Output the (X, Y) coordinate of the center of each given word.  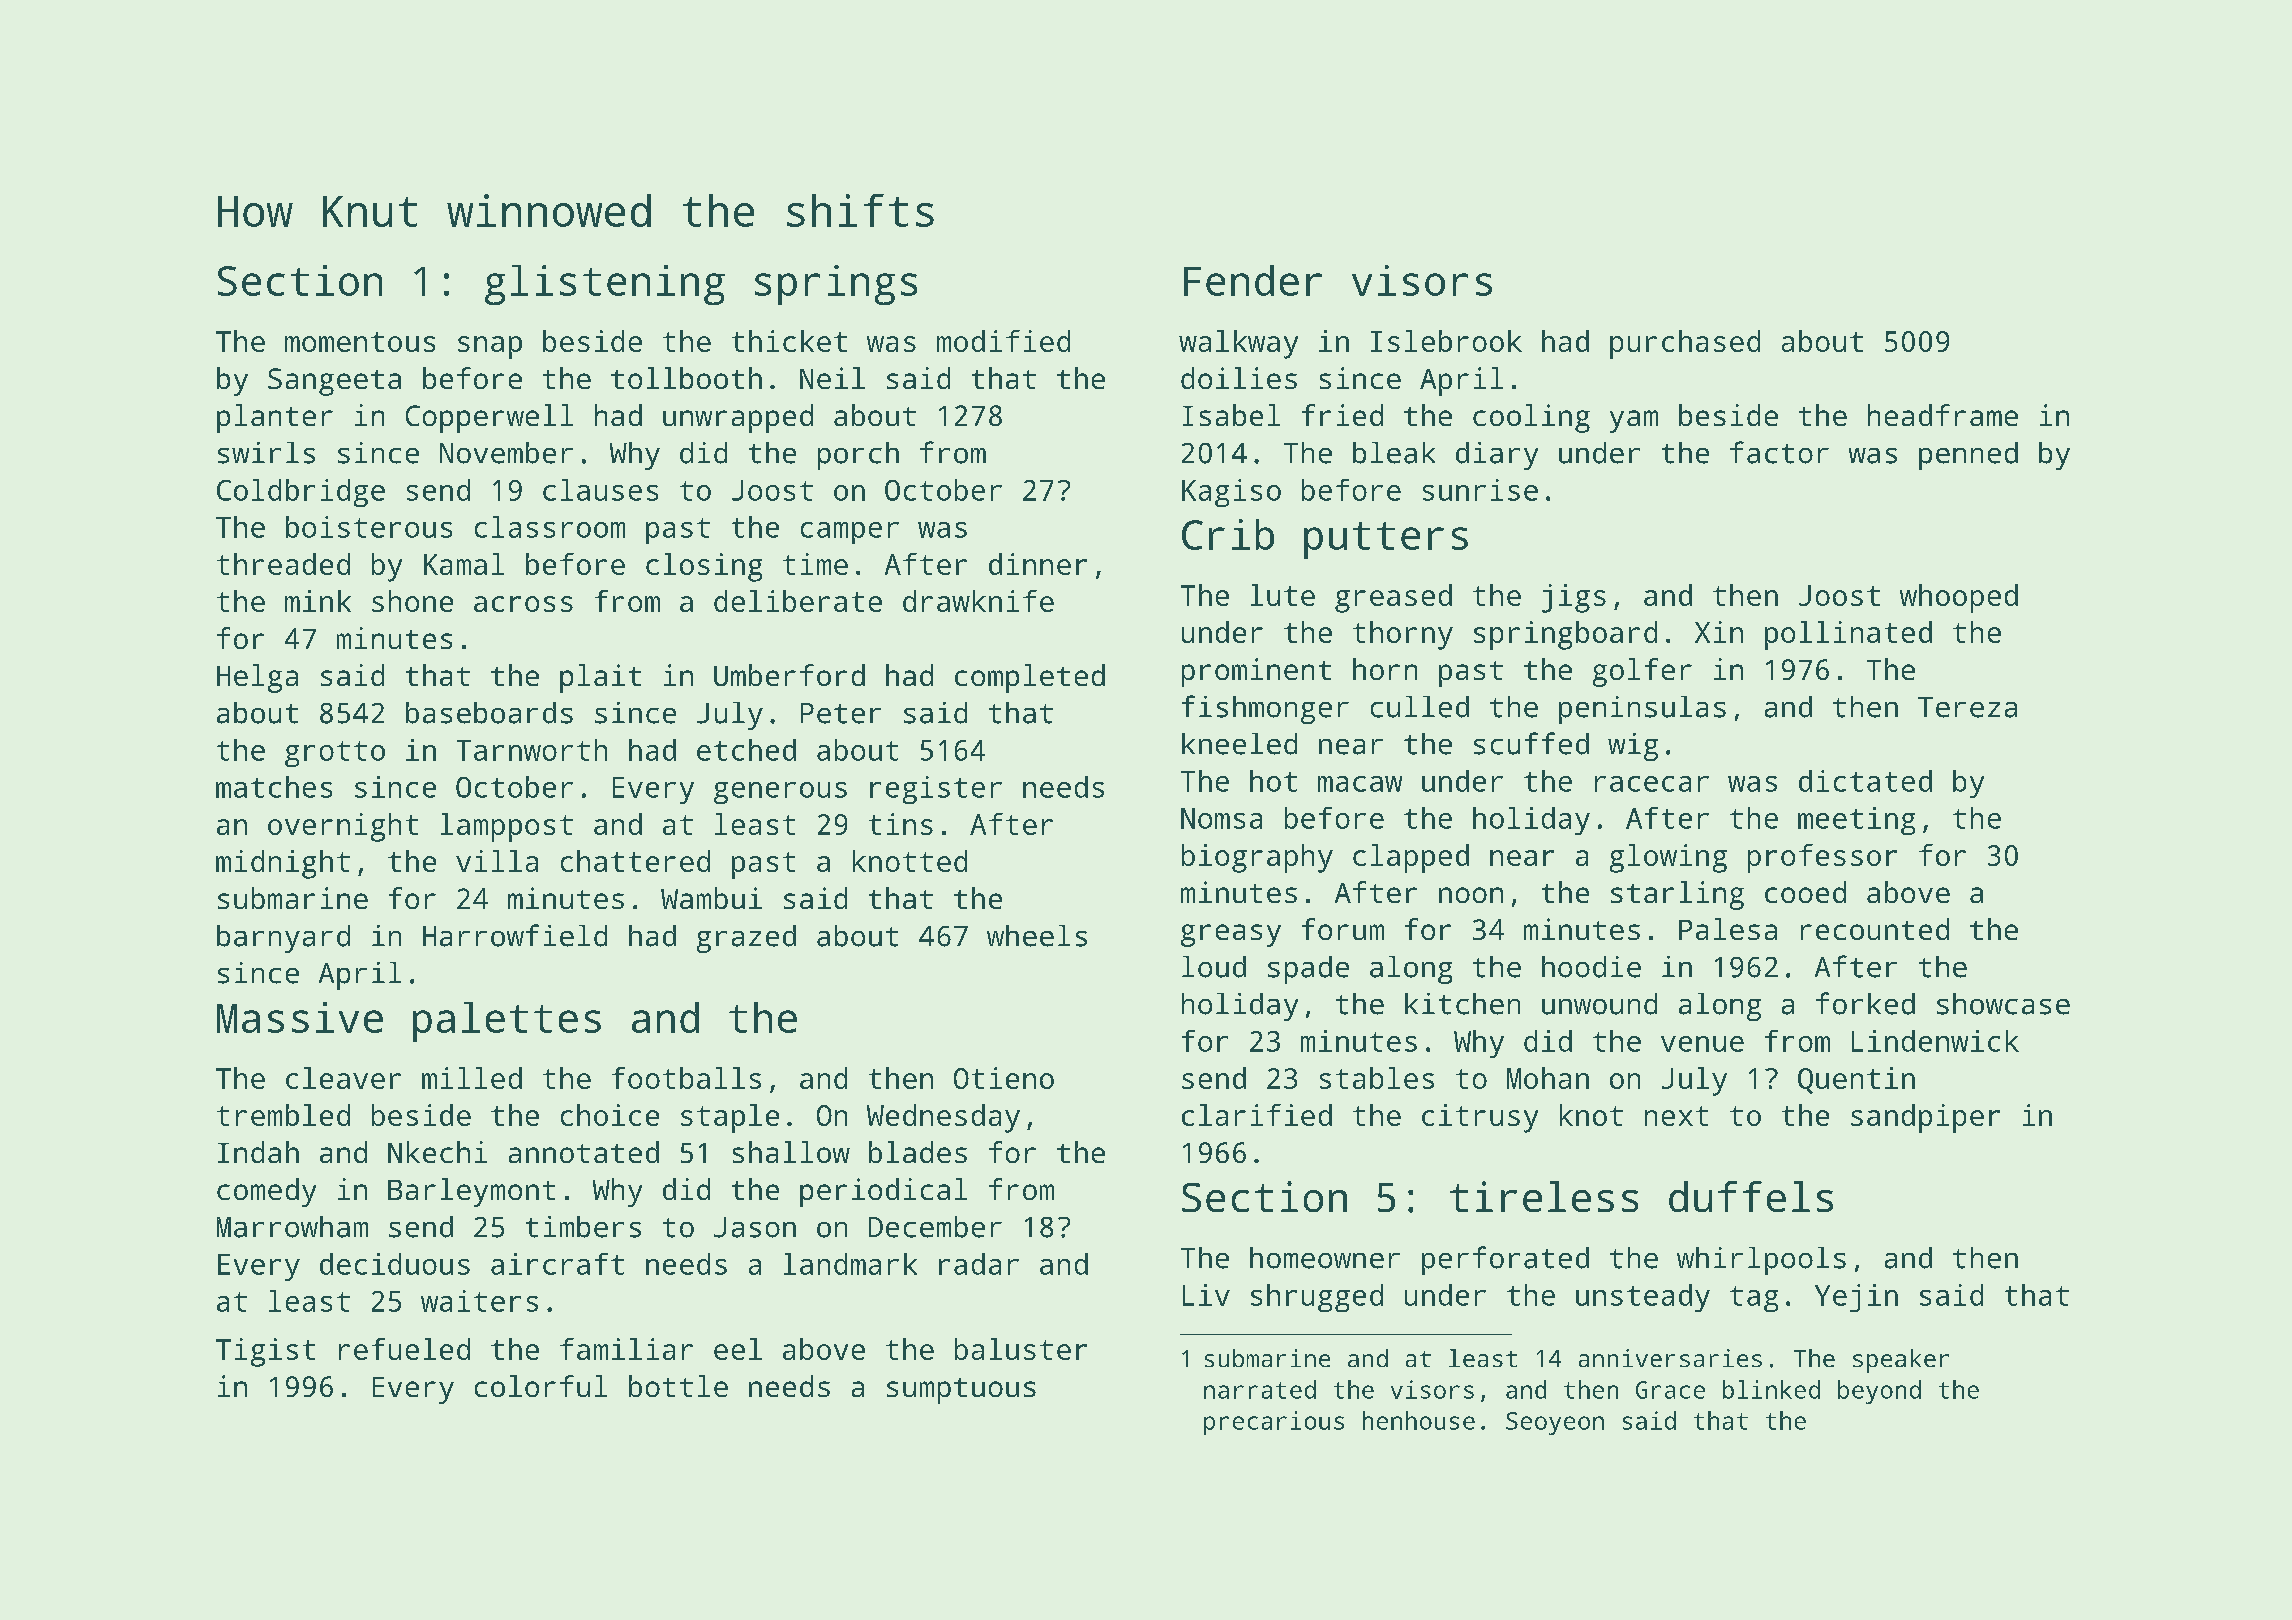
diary (1497, 456)
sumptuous (961, 1391)
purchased (1685, 344)
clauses (600, 490)
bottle (678, 1386)
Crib (1228, 534)
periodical (883, 1192)
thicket (789, 341)
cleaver (343, 1078)
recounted (1875, 929)
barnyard (283, 939)
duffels (1751, 1196)
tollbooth (686, 378)
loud (1214, 967)
